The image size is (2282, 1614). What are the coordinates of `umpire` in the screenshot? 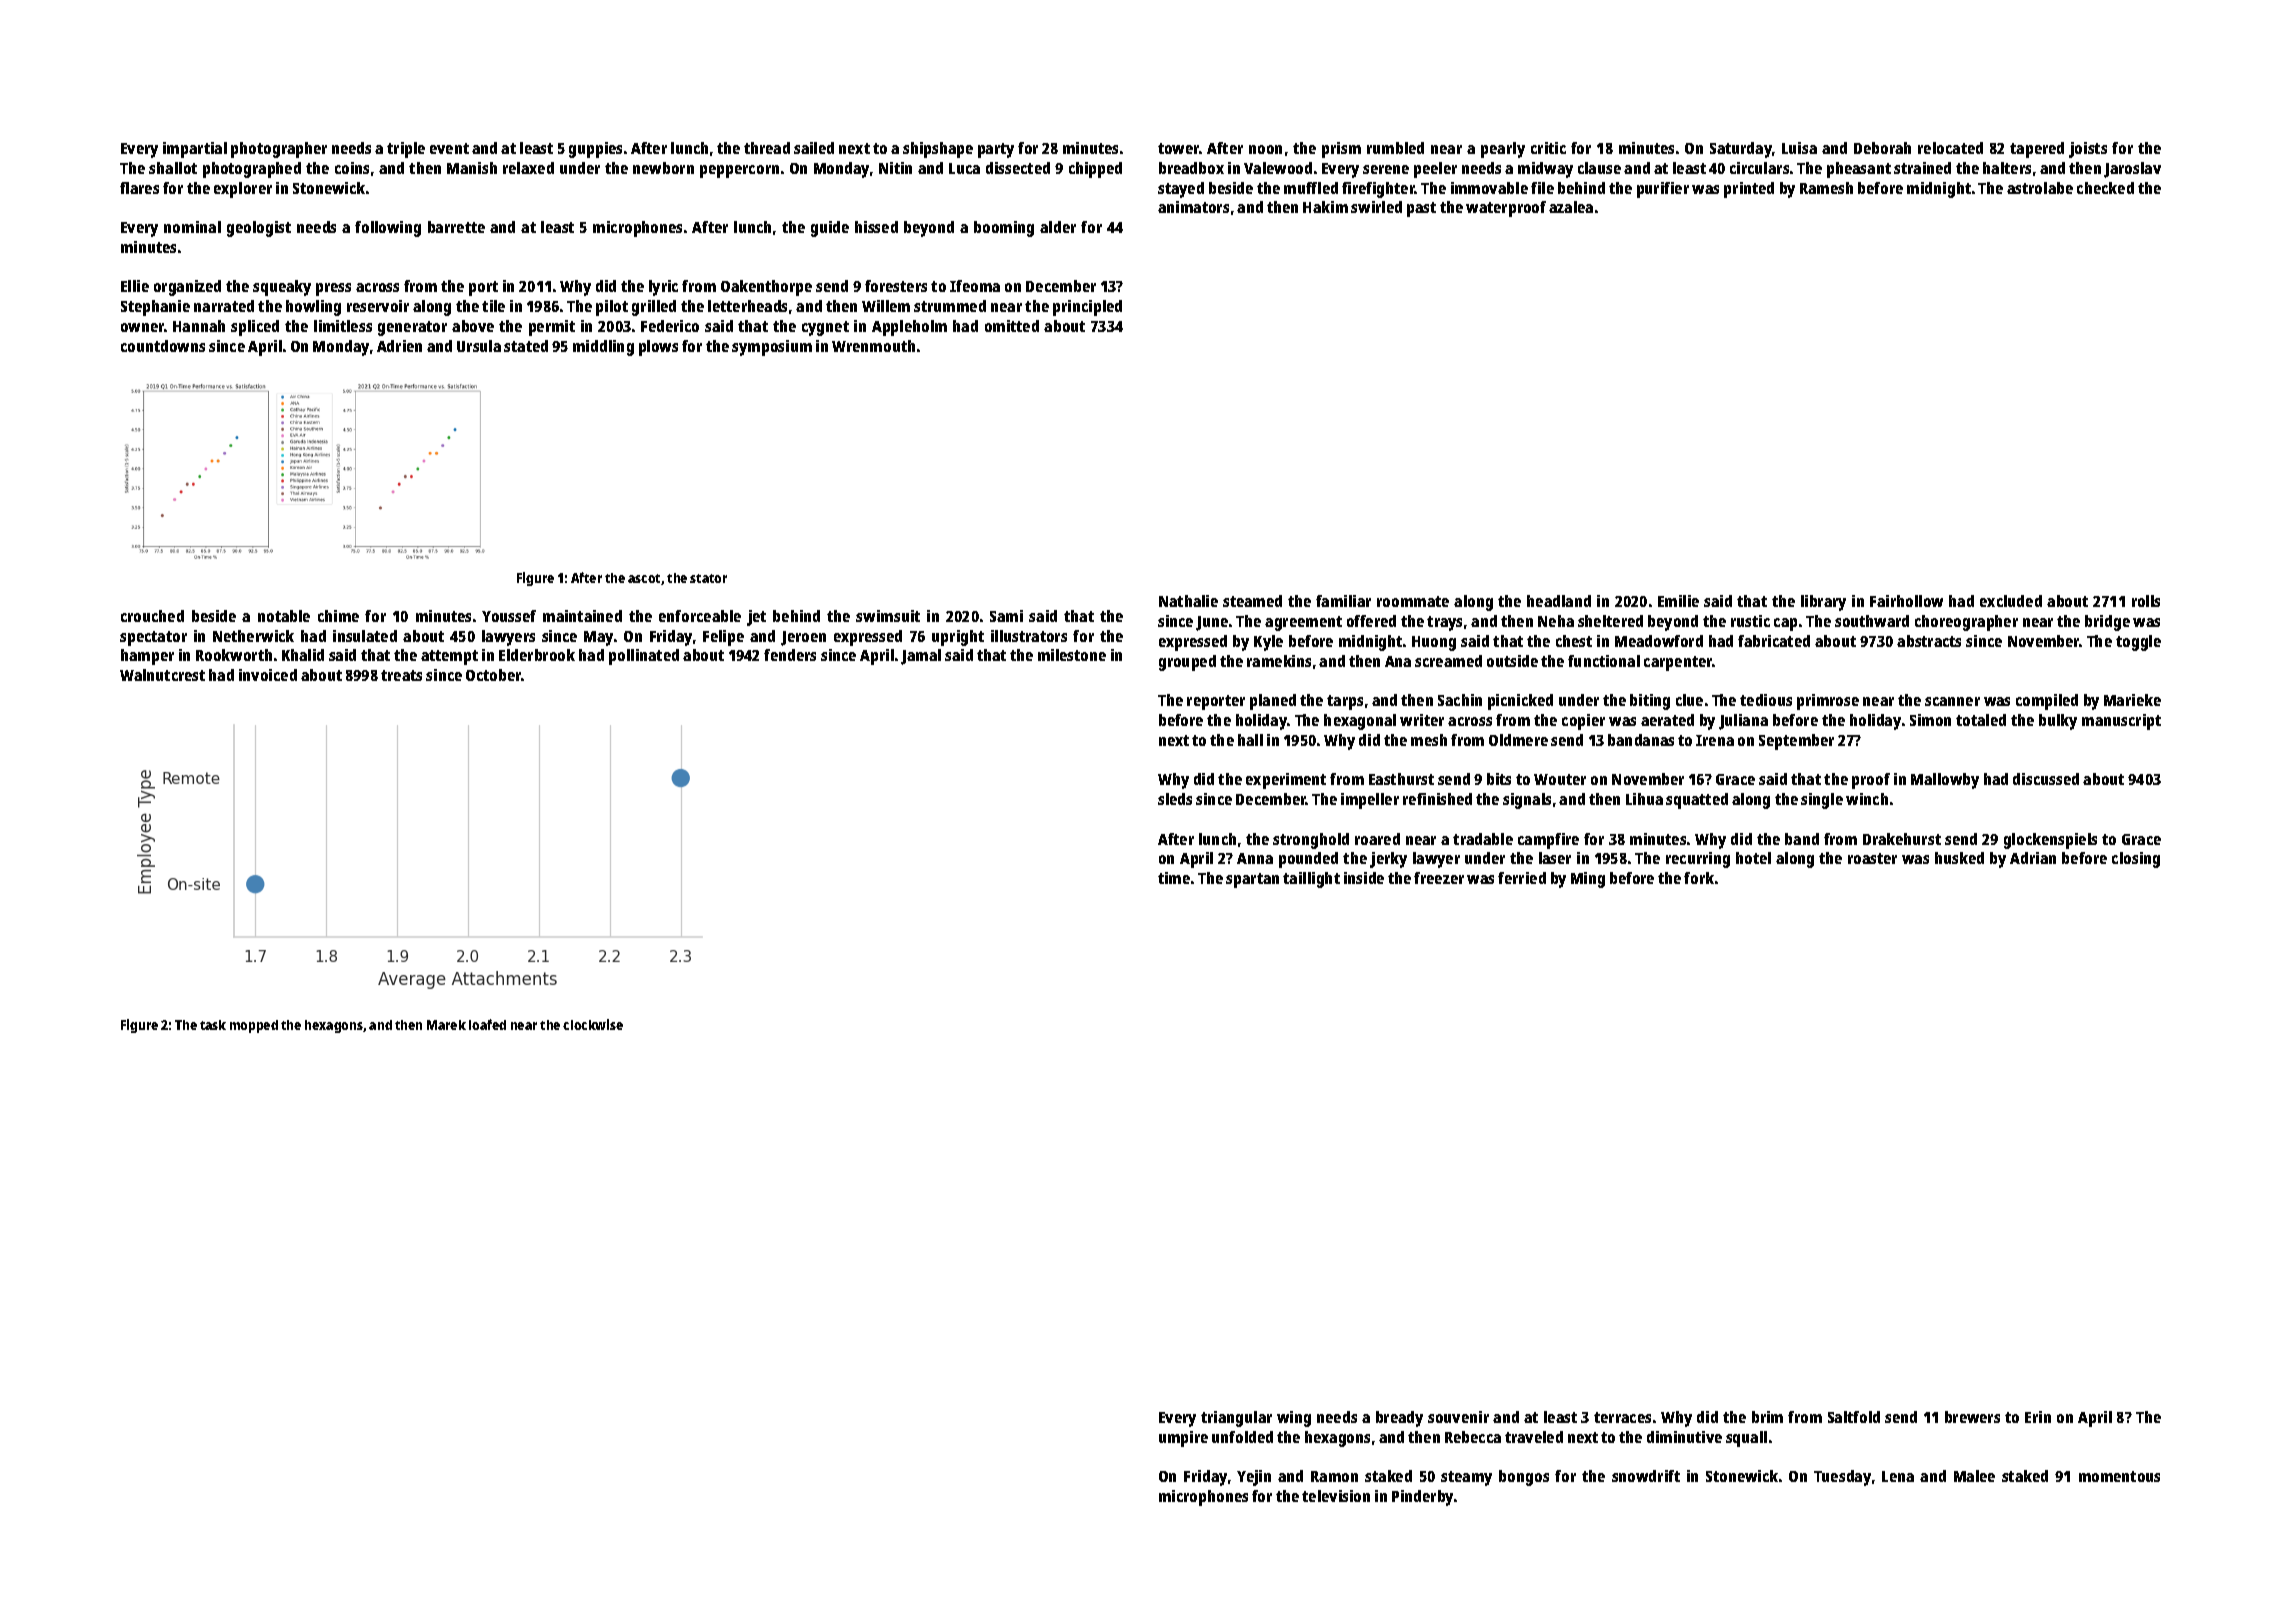 It's located at (1183, 1439).
